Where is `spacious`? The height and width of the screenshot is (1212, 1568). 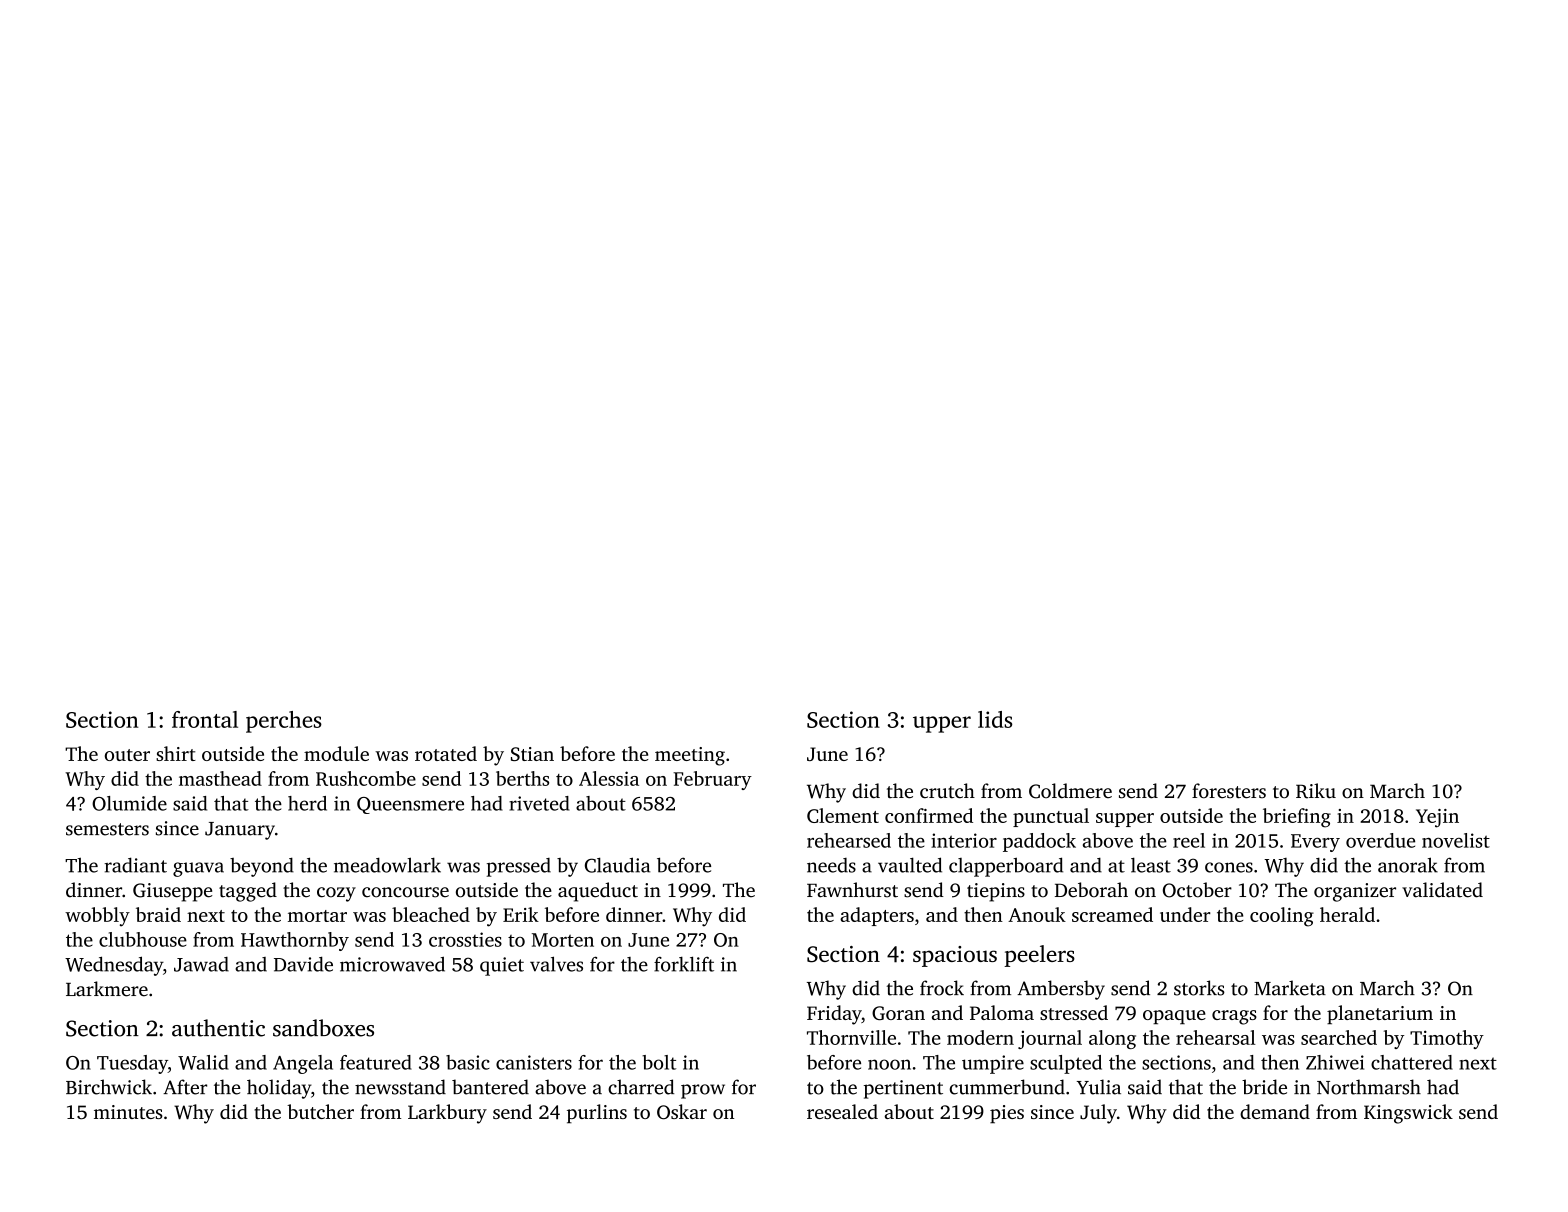 spacious is located at coordinates (955, 956).
